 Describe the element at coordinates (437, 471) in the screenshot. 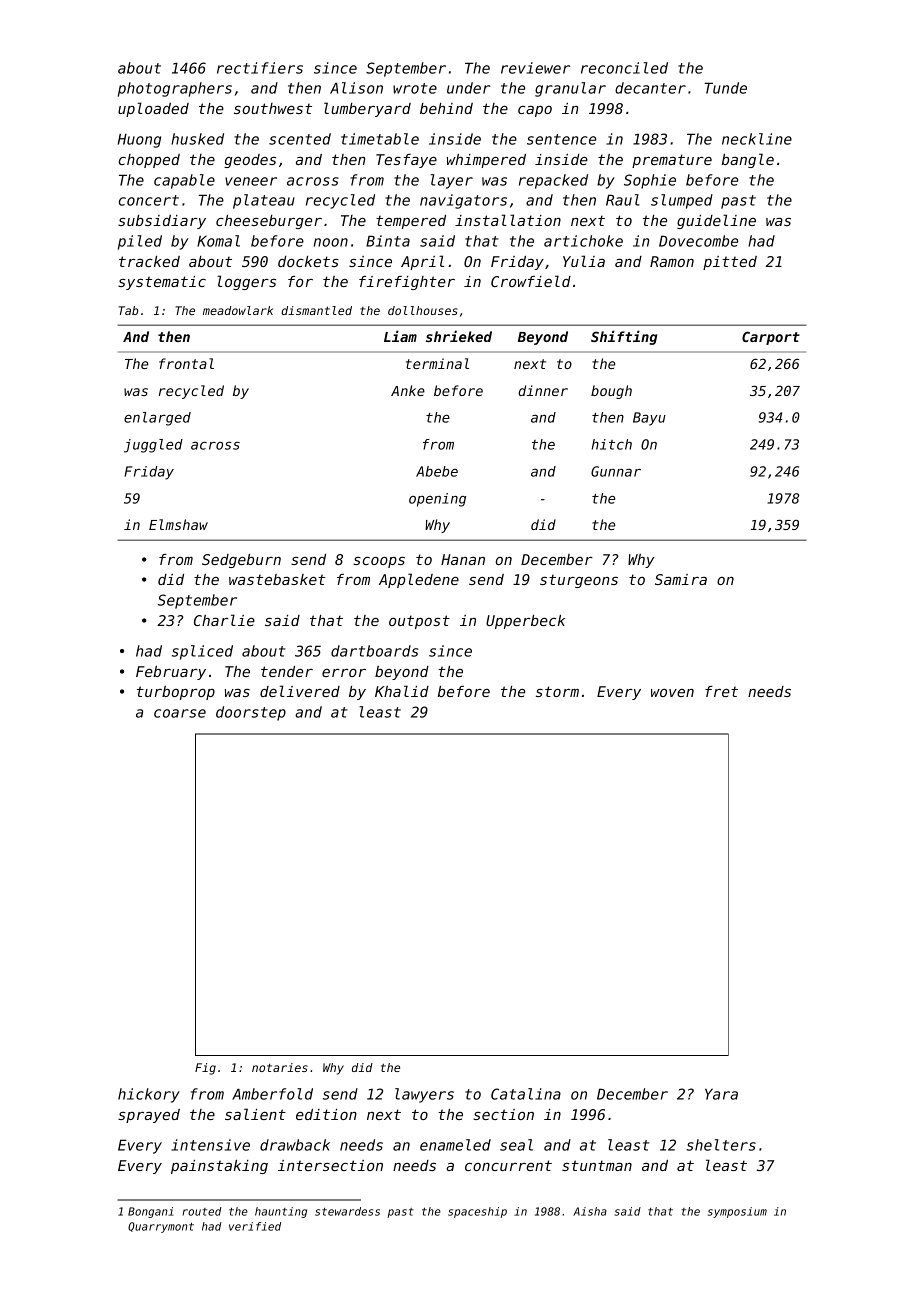

I see `Abebe` at that location.
